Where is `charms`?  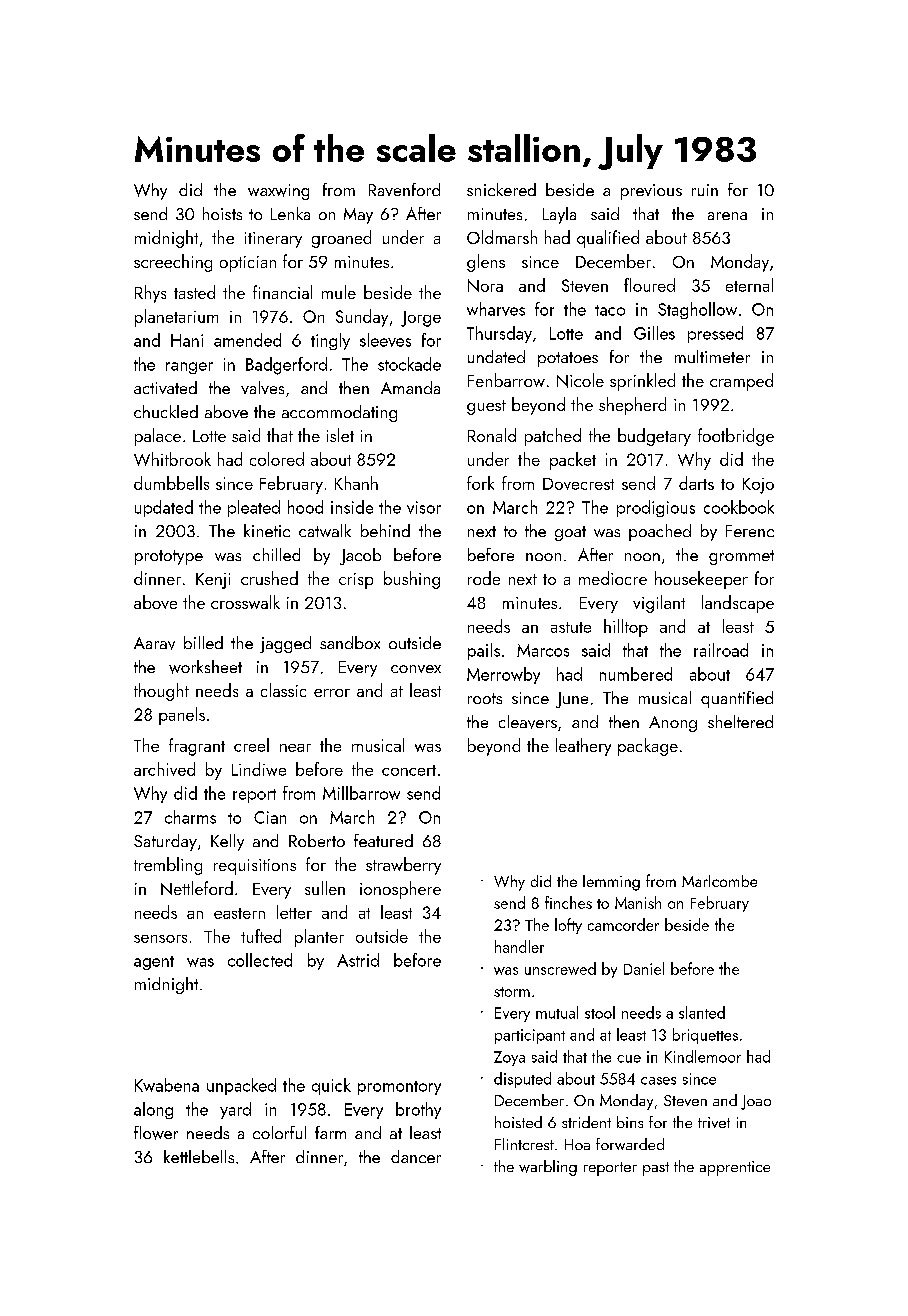
charms is located at coordinates (190, 817).
